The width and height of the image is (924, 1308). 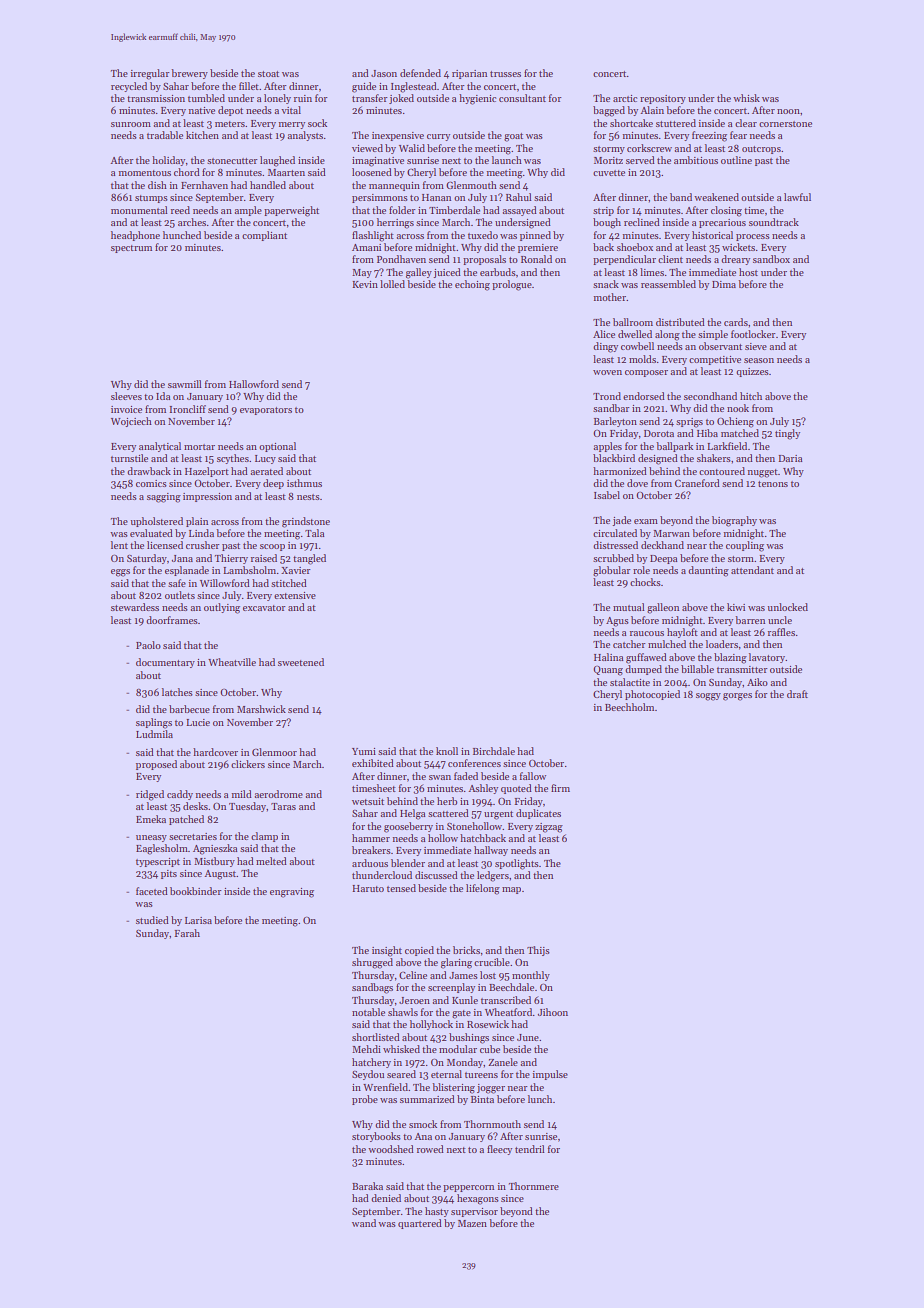 I want to click on Willowford, so click(x=225, y=583).
